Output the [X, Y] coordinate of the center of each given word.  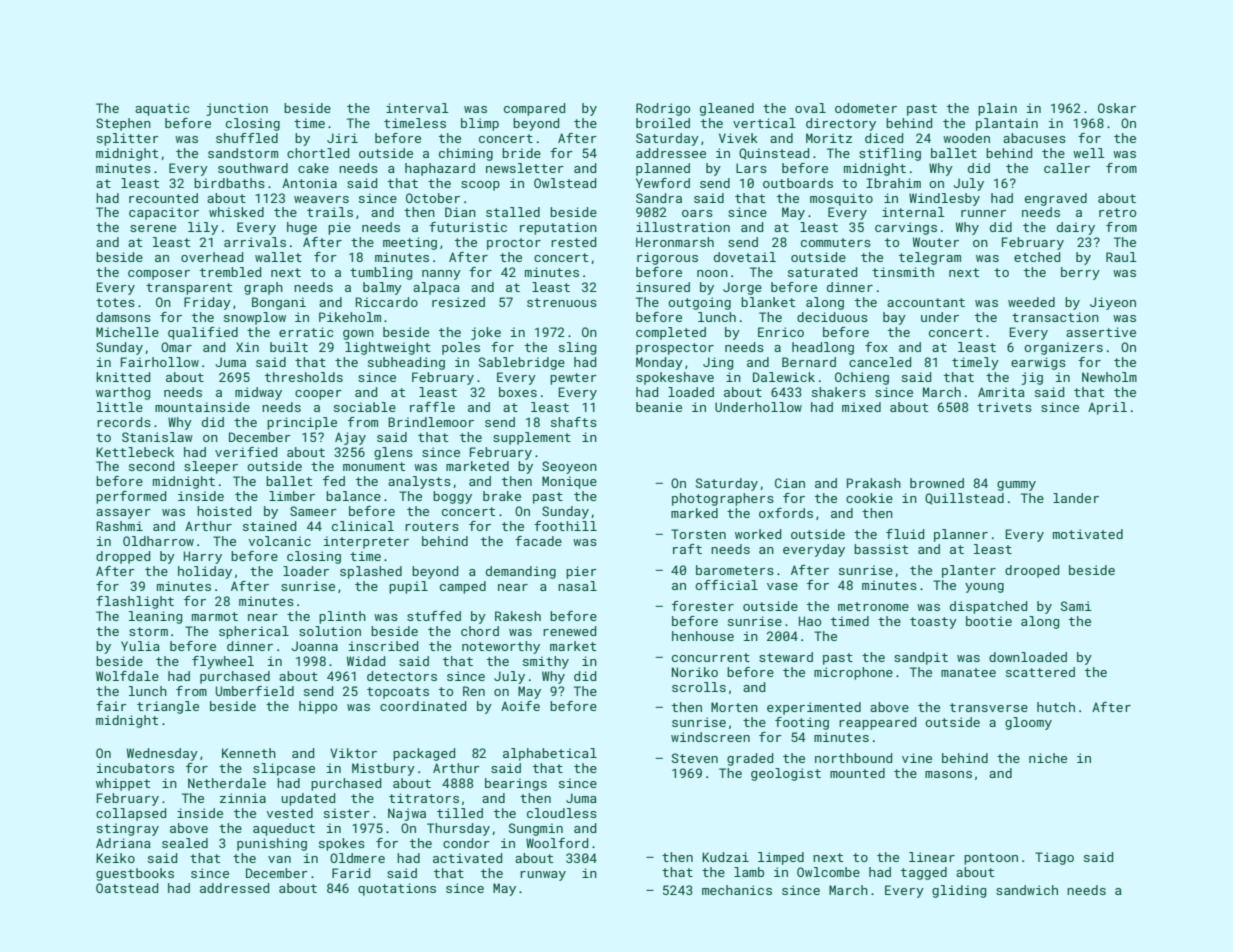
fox [876, 347]
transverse [989, 707]
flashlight [135, 602]
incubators [135, 768]
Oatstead [127, 888]
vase [782, 586]
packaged [424, 754]
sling [577, 348]
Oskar [1117, 108]
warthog [123, 393]
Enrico [781, 332]
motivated [1088, 534]
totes [115, 302]
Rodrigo [663, 109]
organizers [1063, 348]
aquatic [162, 109]
